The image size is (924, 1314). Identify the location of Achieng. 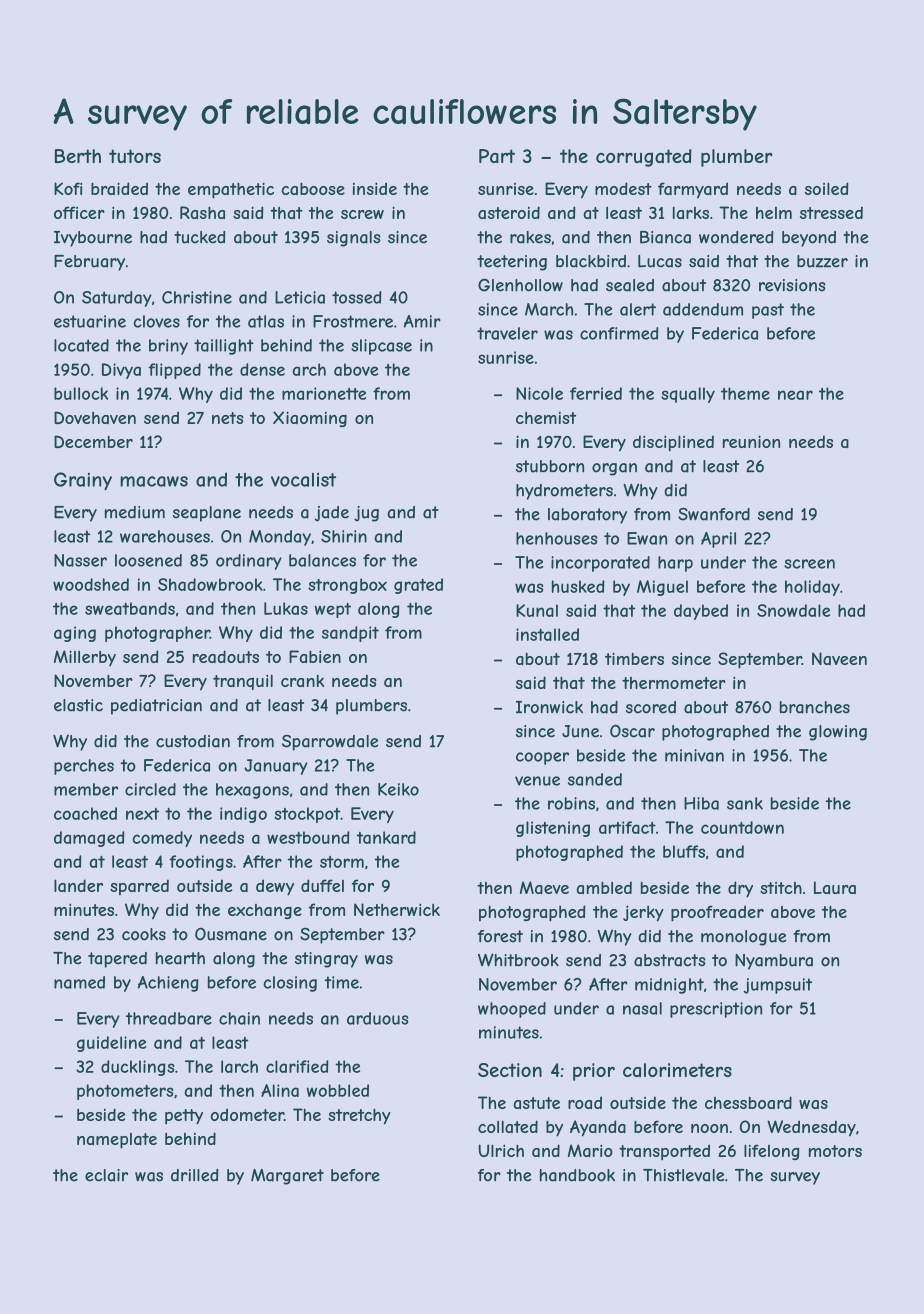
(168, 984).
